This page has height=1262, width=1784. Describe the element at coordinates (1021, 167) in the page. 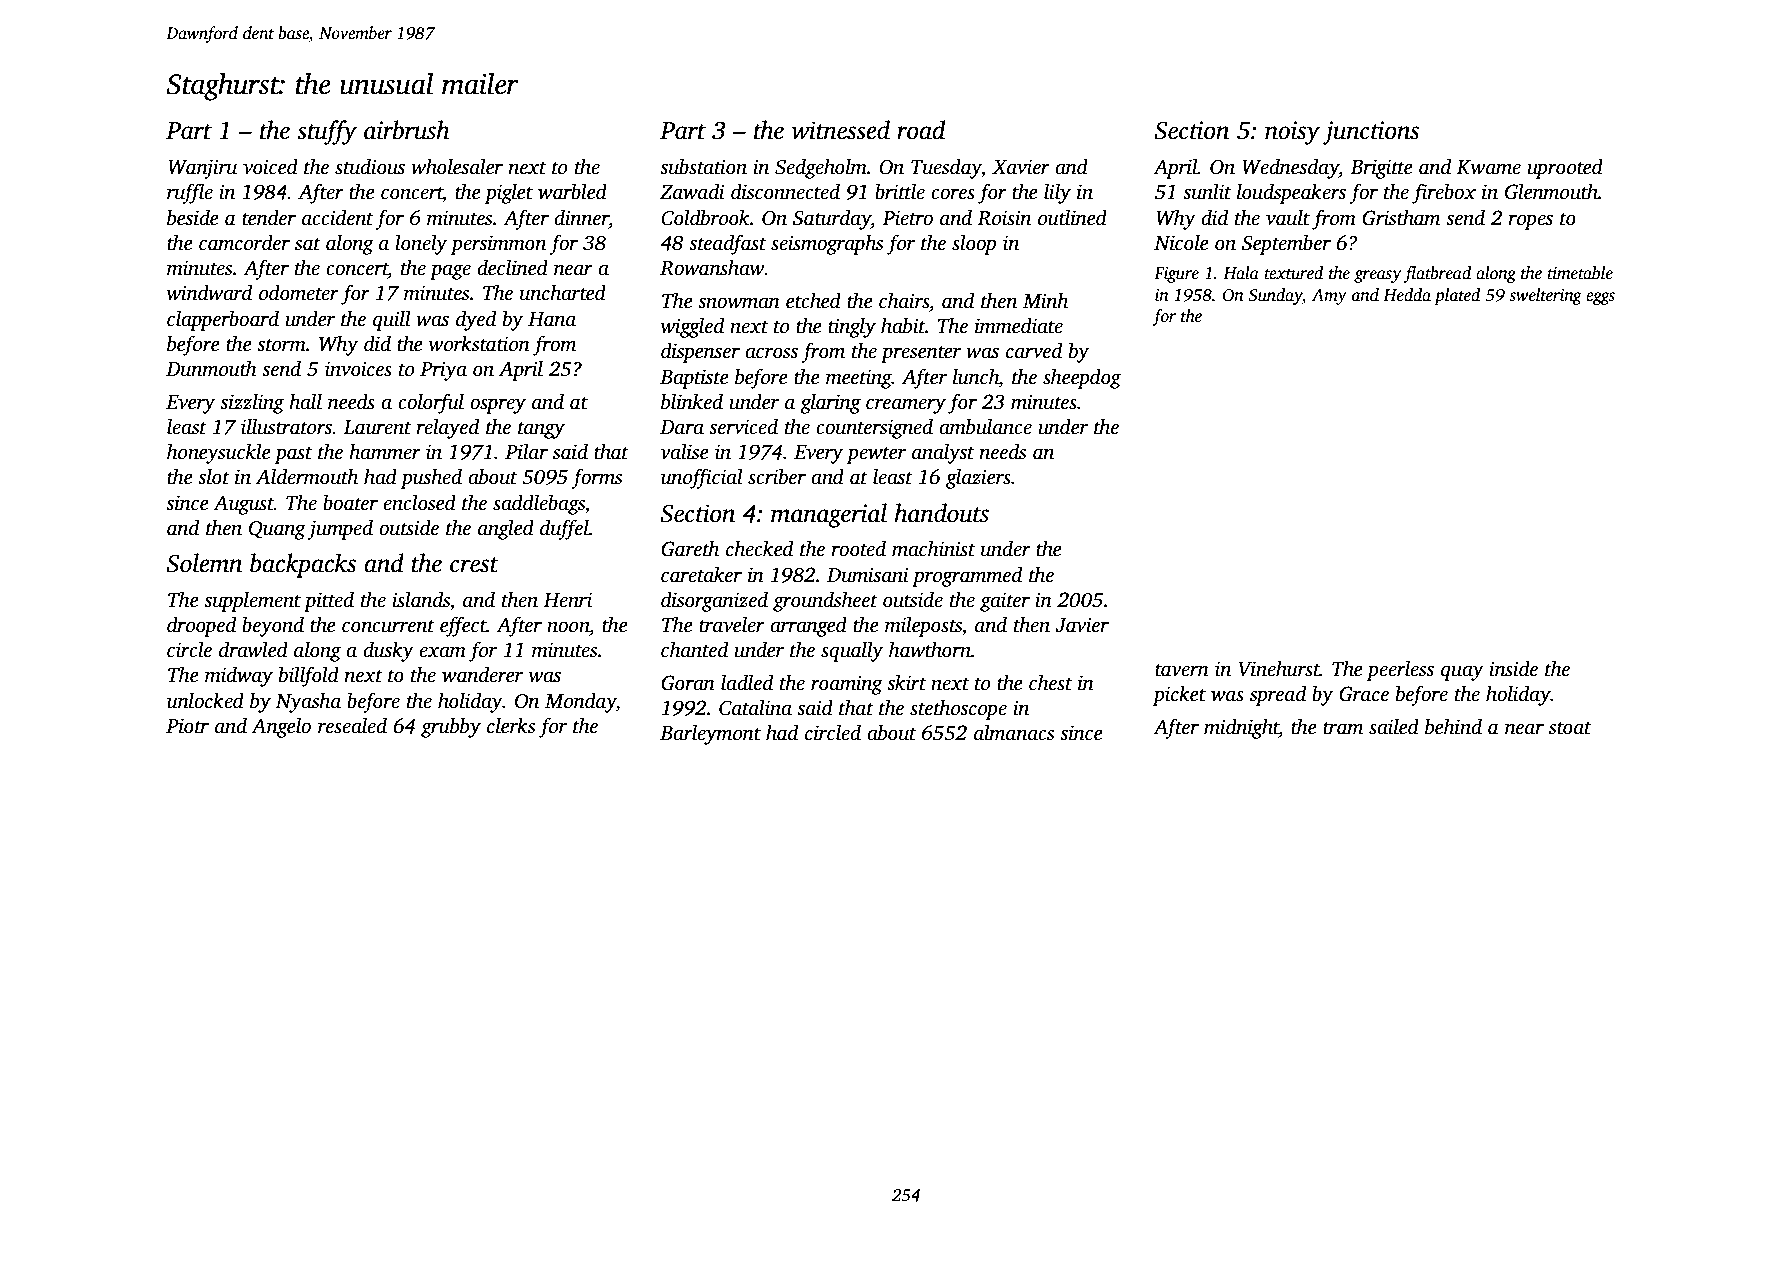

I see `Xavier` at that location.
